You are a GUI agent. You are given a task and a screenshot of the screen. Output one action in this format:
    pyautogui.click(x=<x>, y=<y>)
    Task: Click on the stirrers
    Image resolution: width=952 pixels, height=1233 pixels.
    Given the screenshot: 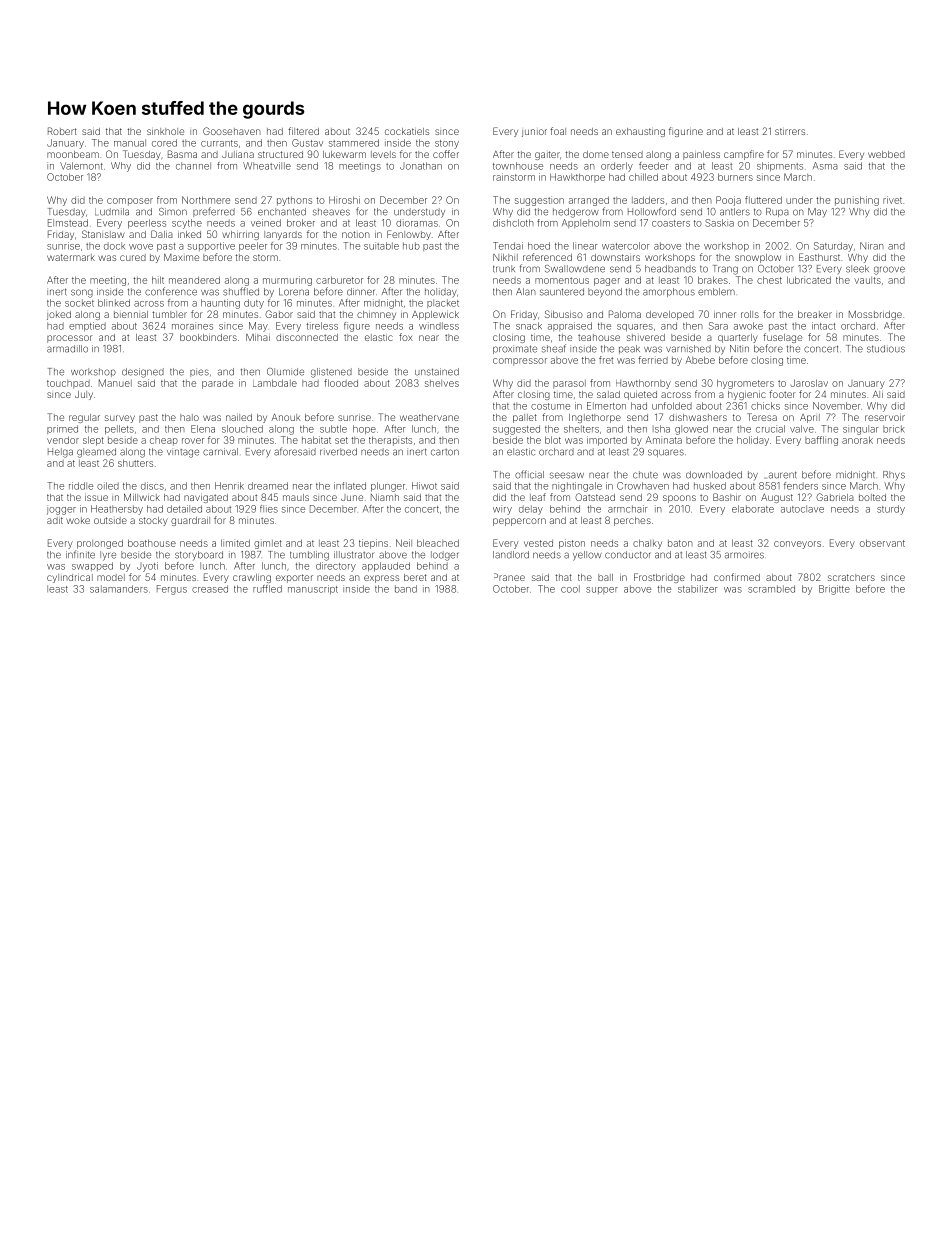 What is the action you would take?
    pyautogui.click(x=790, y=131)
